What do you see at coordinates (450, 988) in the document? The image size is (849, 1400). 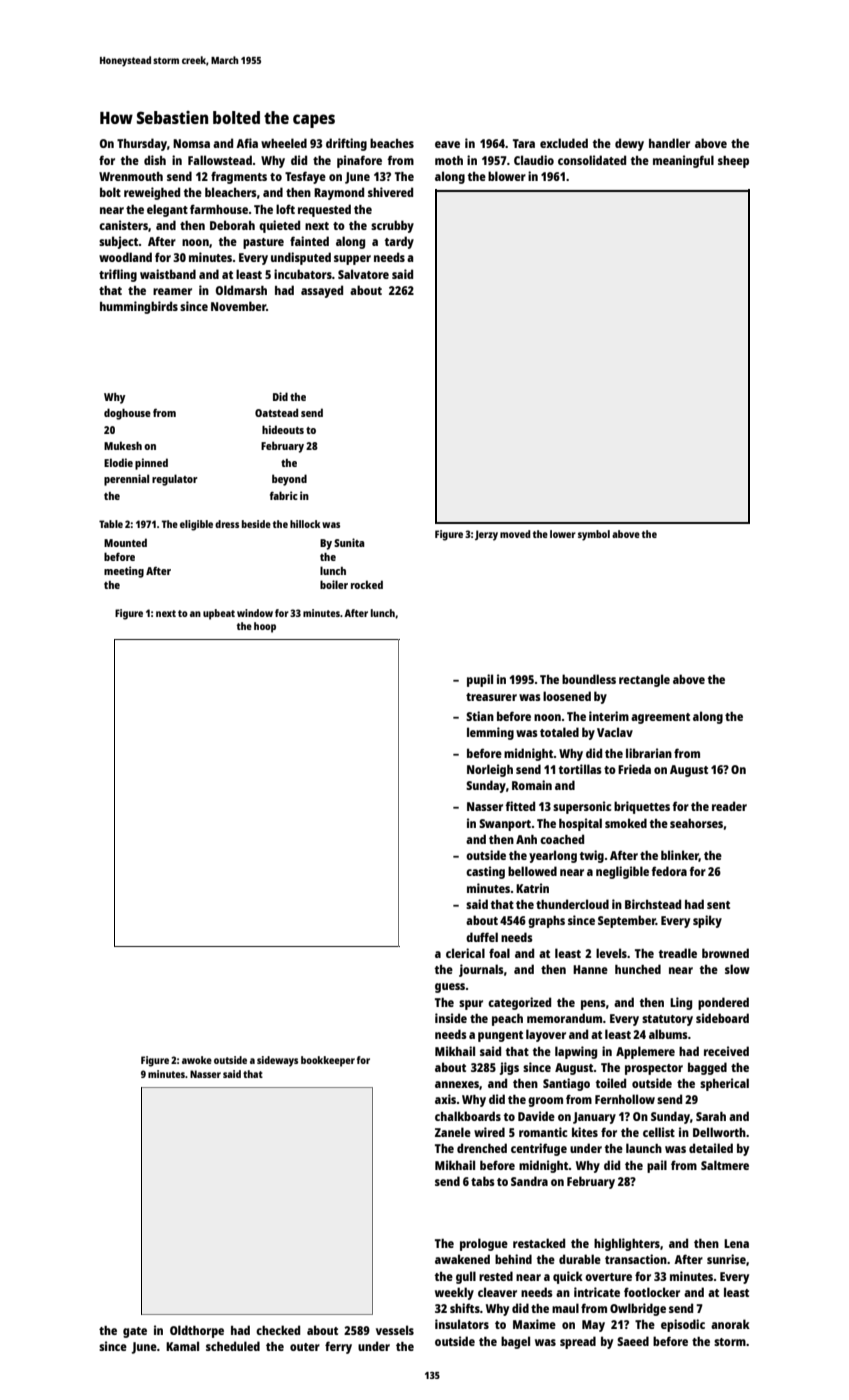 I see `guess` at bounding box center [450, 988].
